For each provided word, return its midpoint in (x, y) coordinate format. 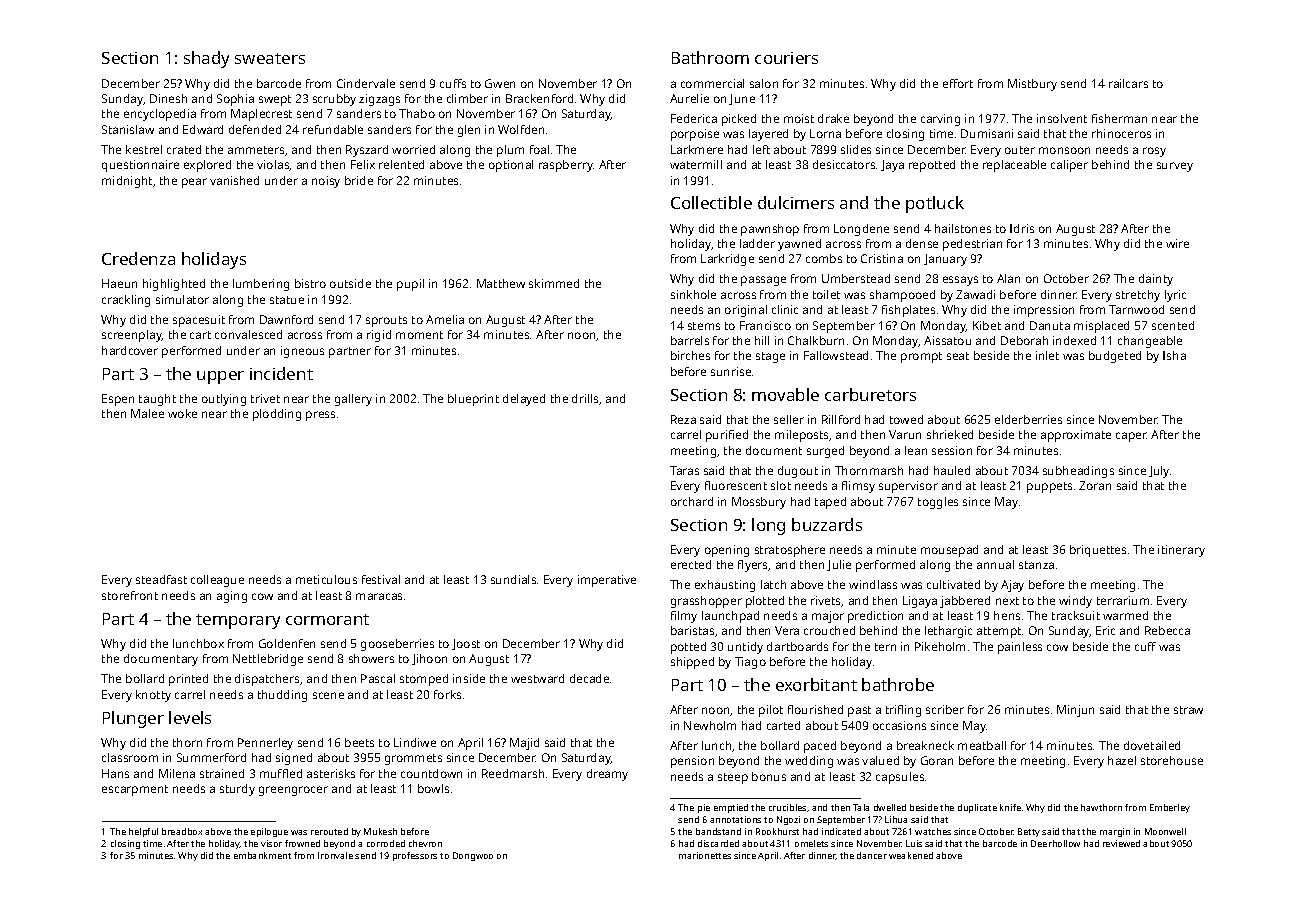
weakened (911, 855)
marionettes (705, 855)
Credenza (138, 258)
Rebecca (1167, 630)
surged (825, 452)
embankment (262, 855)
